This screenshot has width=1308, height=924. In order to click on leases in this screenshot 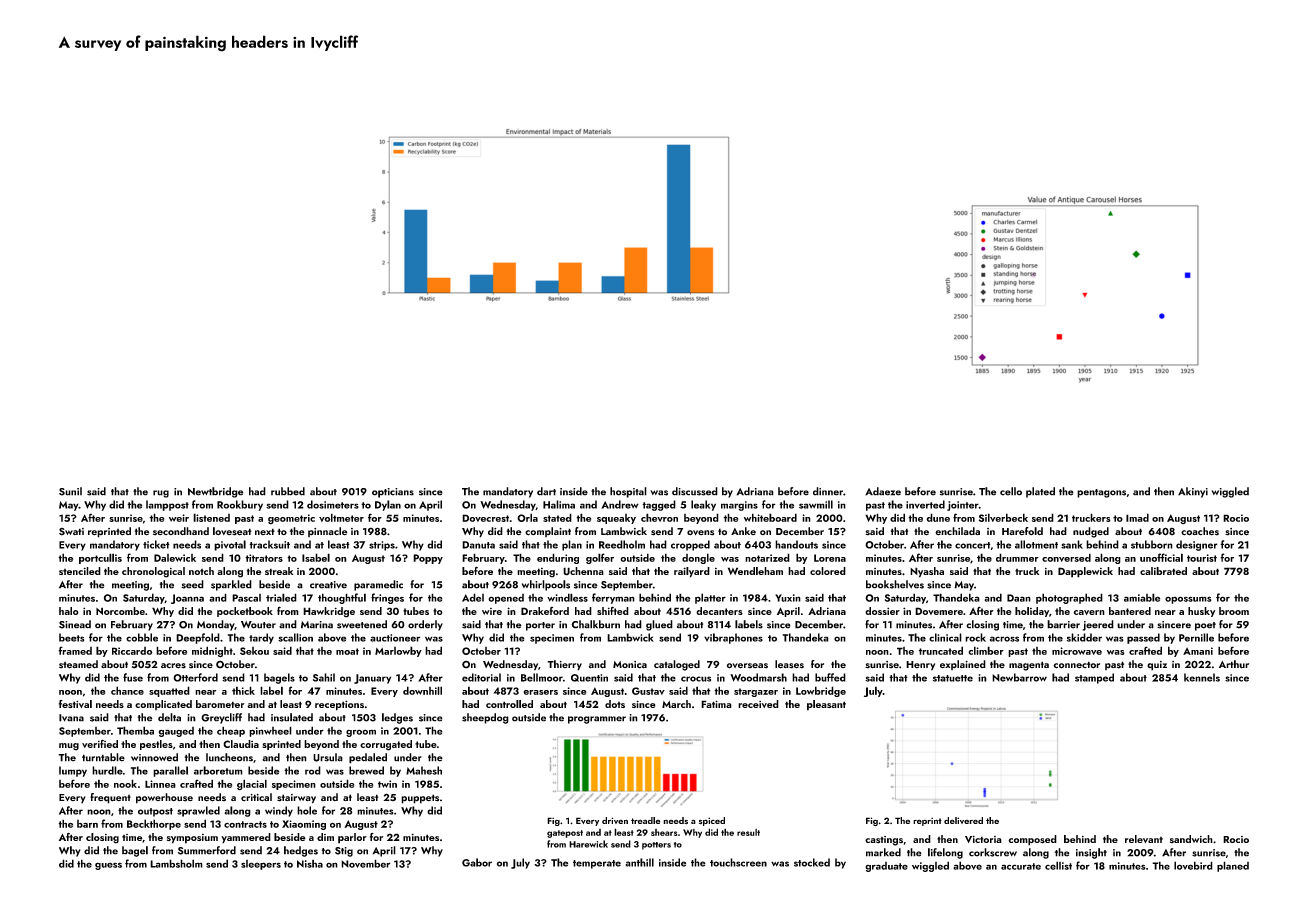, I will do `click(789, 664)`.
